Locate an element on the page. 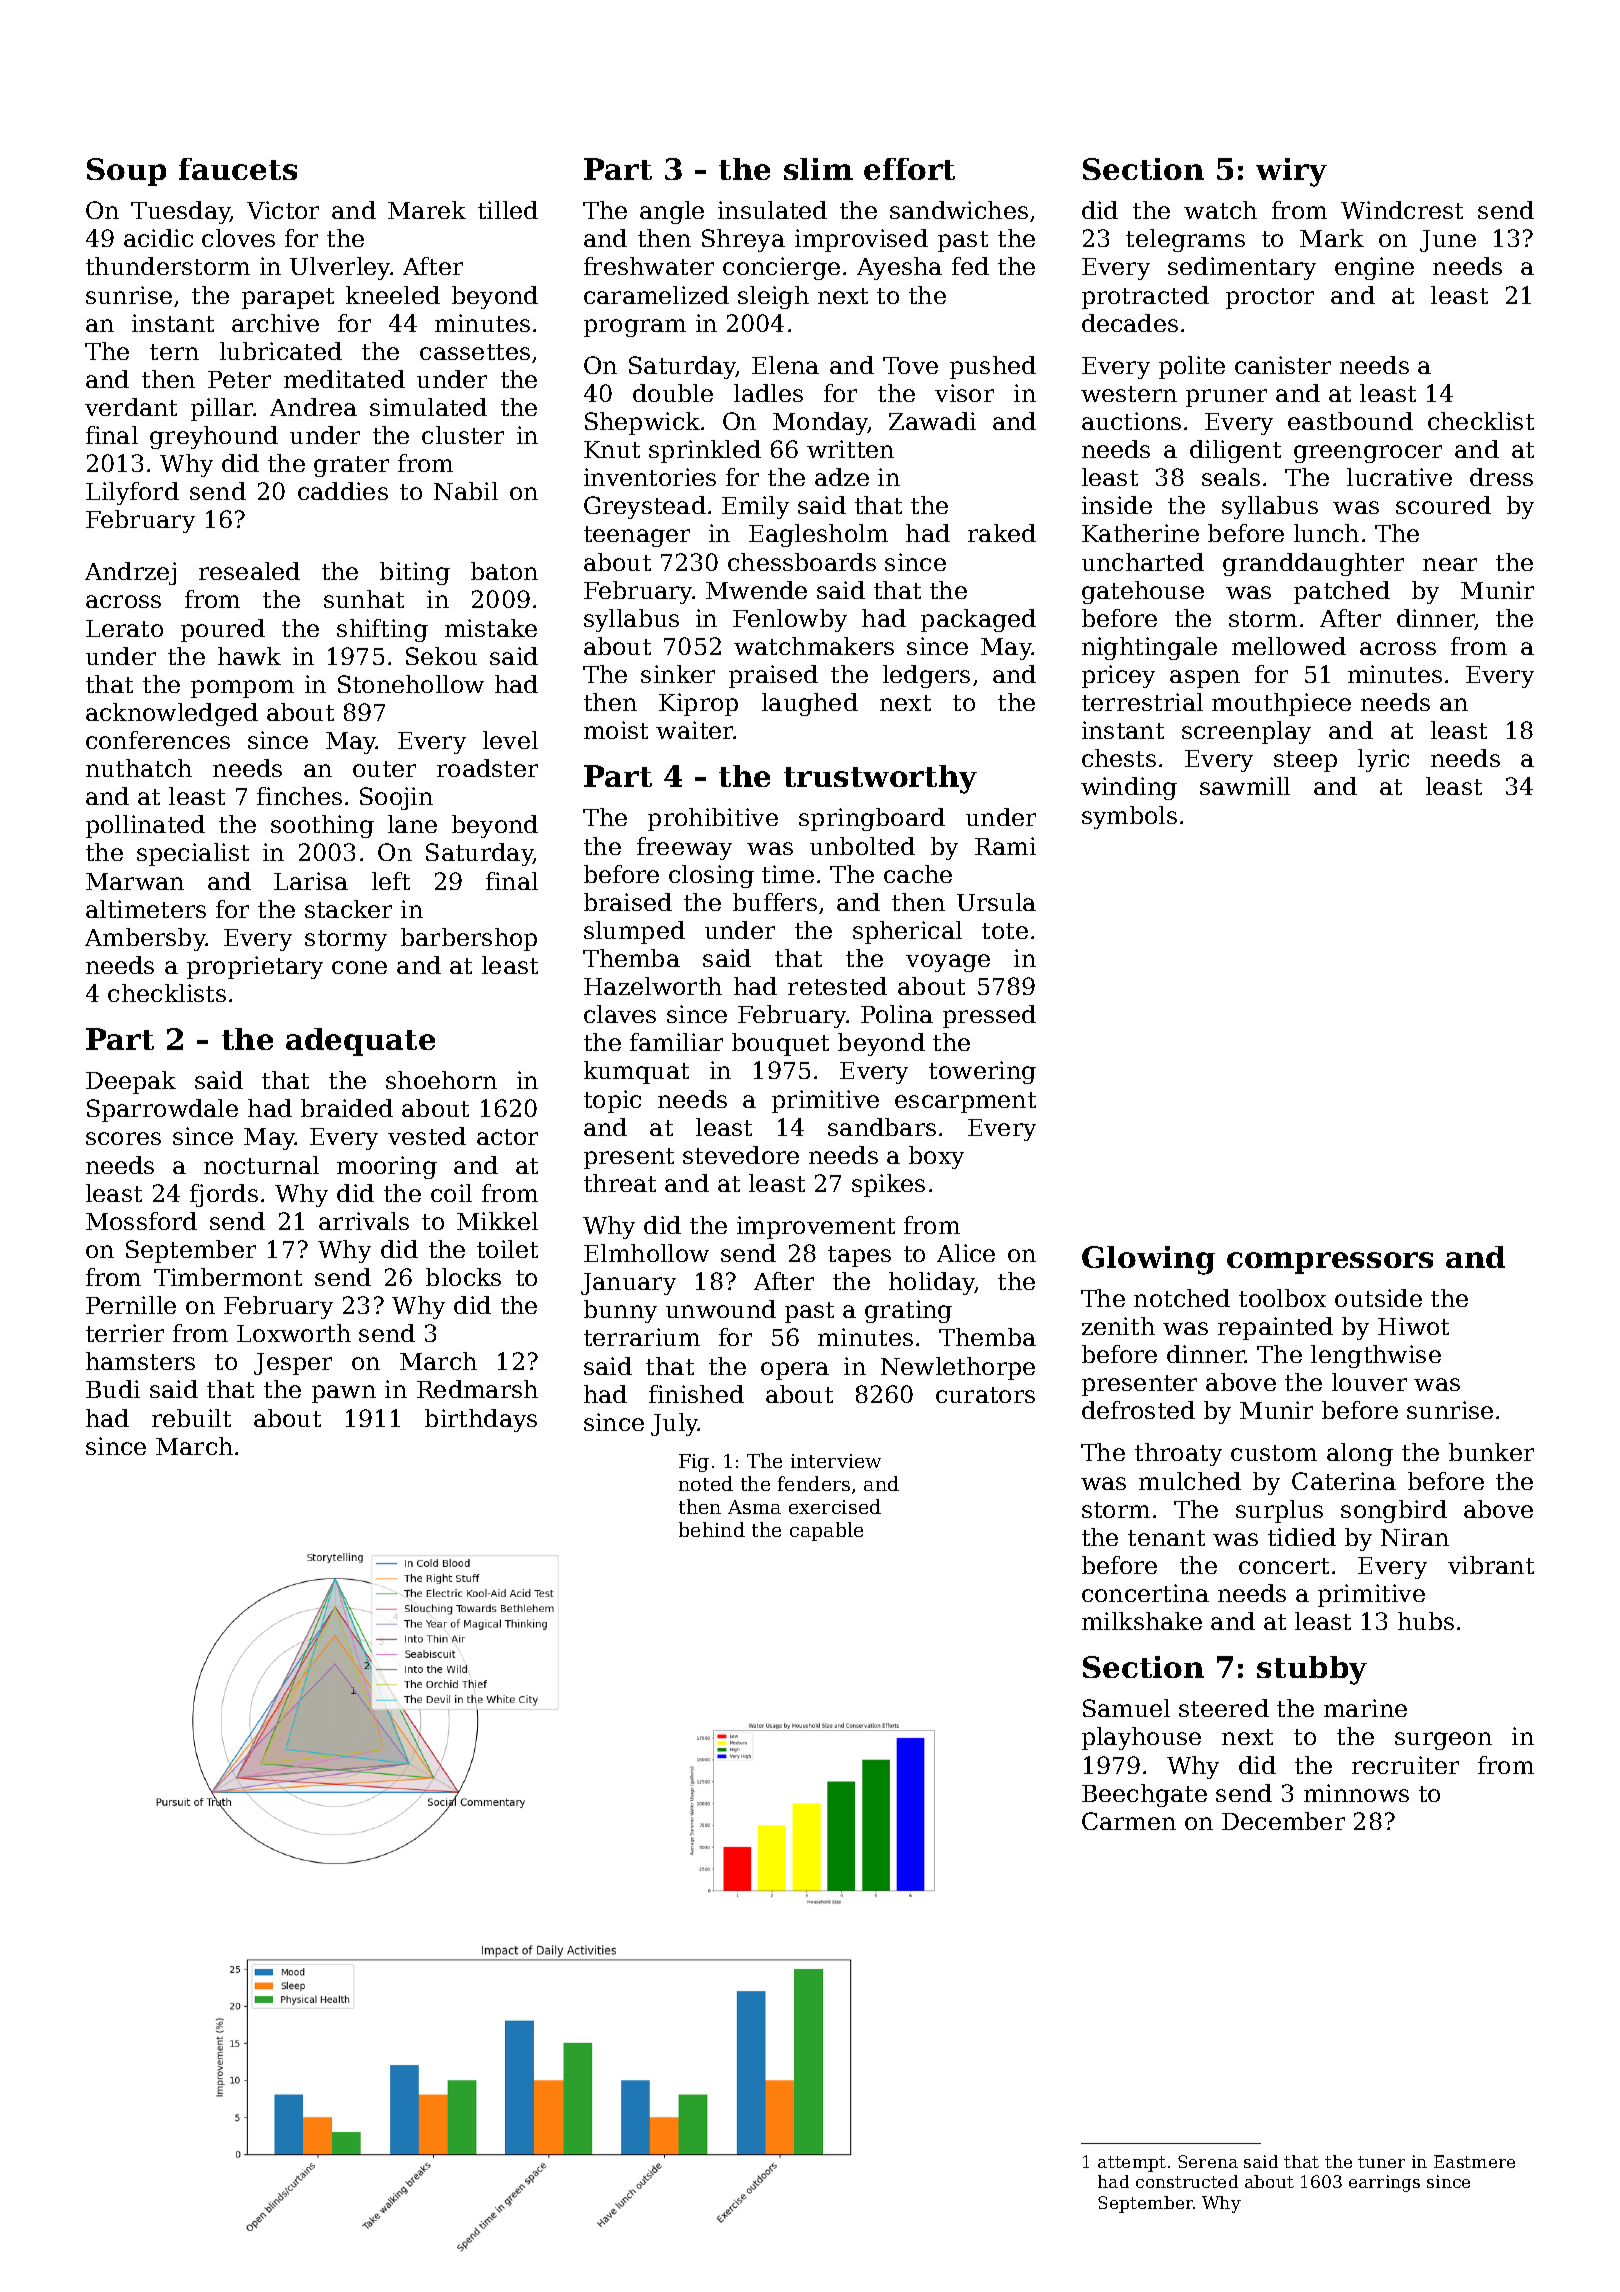 The height and width of the image is (2292, 1620). behind is located at coordinates (712, 1529).
